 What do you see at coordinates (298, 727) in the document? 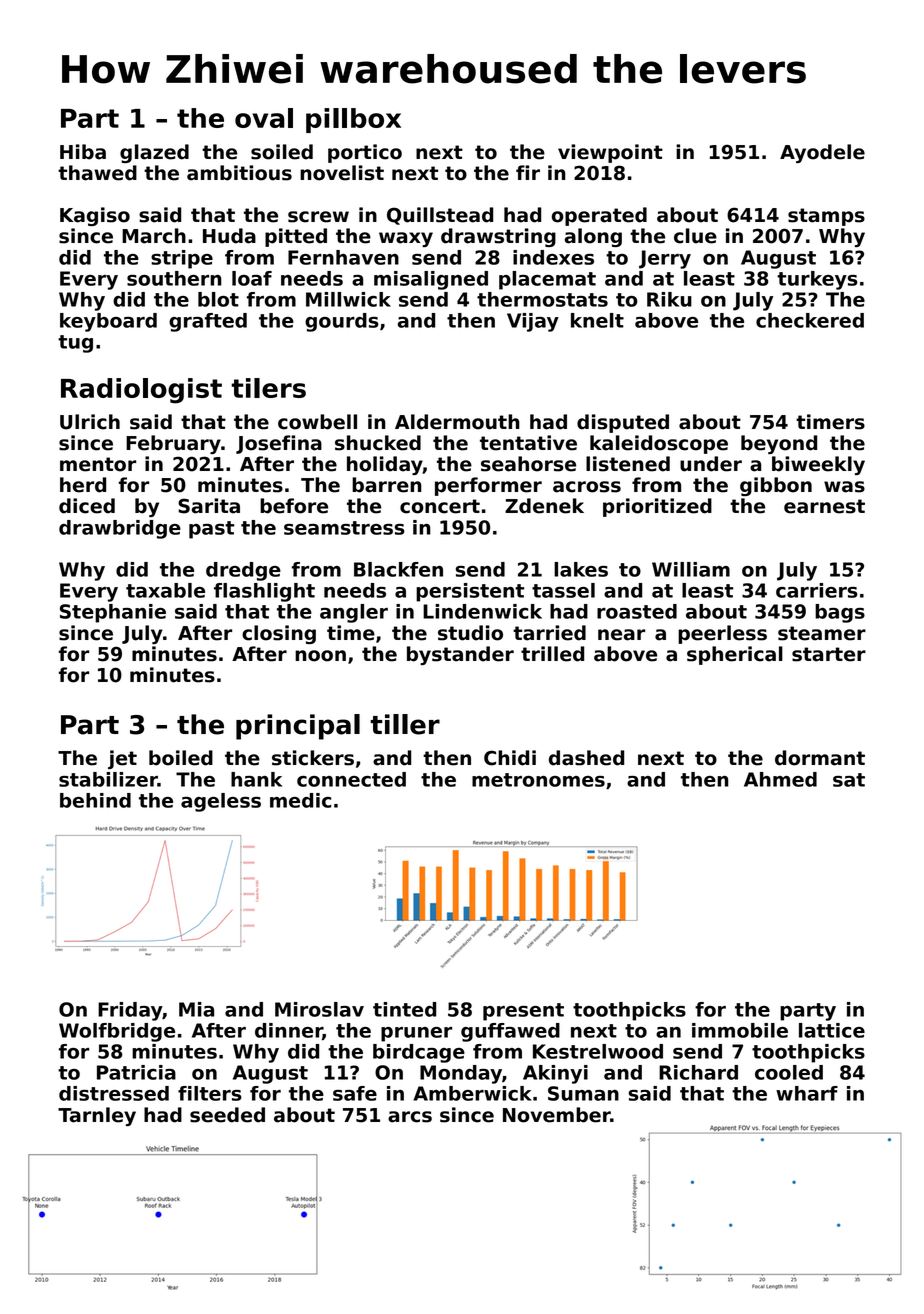
I see `principal` at bounding box center [298, 727].
